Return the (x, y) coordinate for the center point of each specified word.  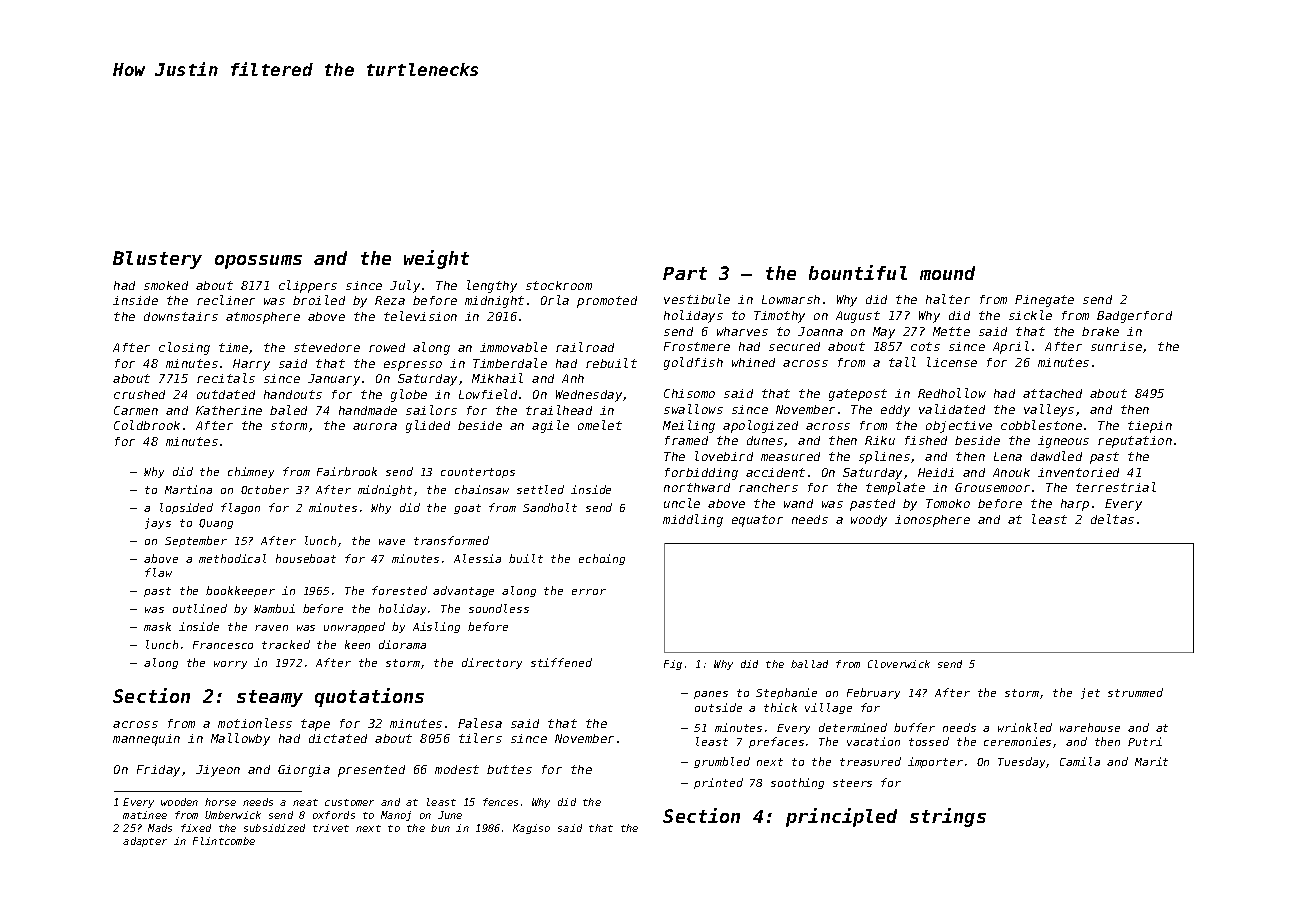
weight (436, 259)
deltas (1112, 519)
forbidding (701, 474)
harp (1075, 505)
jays (158, 523)
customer (349, 802)
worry (230, 665)
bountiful (858, 272)
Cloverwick (899, 664)
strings (948, 817)
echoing (602, 559)
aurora (375, 426)
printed (718, 783)
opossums (258, 262)
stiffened (561, 662)
